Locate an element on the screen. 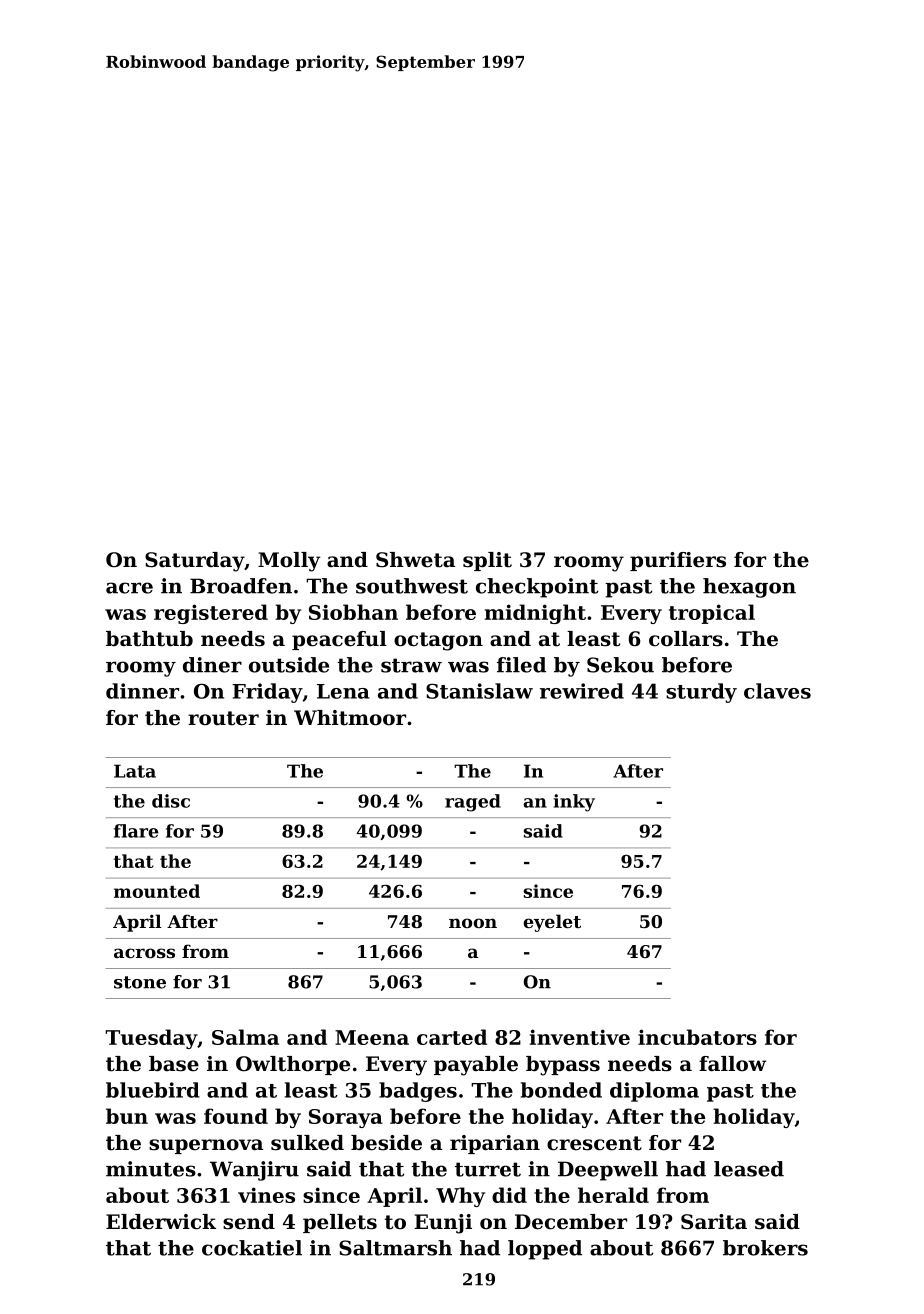 Image resolution: width=924 pixels, height=1314 pixels. bun is located at coordinates (127, 1116).
